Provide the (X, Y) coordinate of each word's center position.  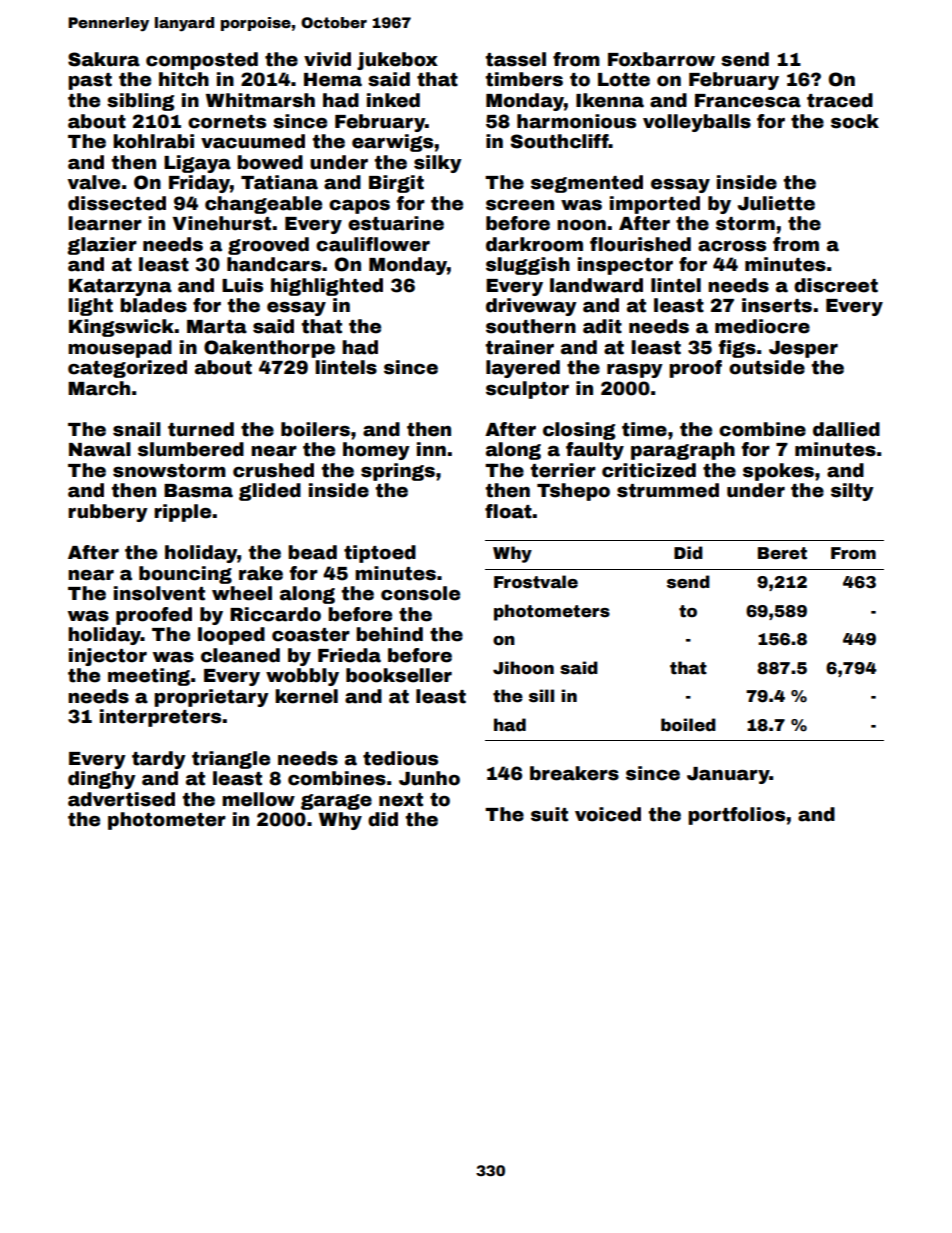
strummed (668, 490)
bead (312, 552)
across (732, 246)
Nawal (100, 449)
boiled (688, 725)
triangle (231, 760)
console (420, 593)
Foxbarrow (661, 59)
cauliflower (373, 244)
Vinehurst (222, 223)
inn (431, 449)
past (90, 81)
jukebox (397, 61)
